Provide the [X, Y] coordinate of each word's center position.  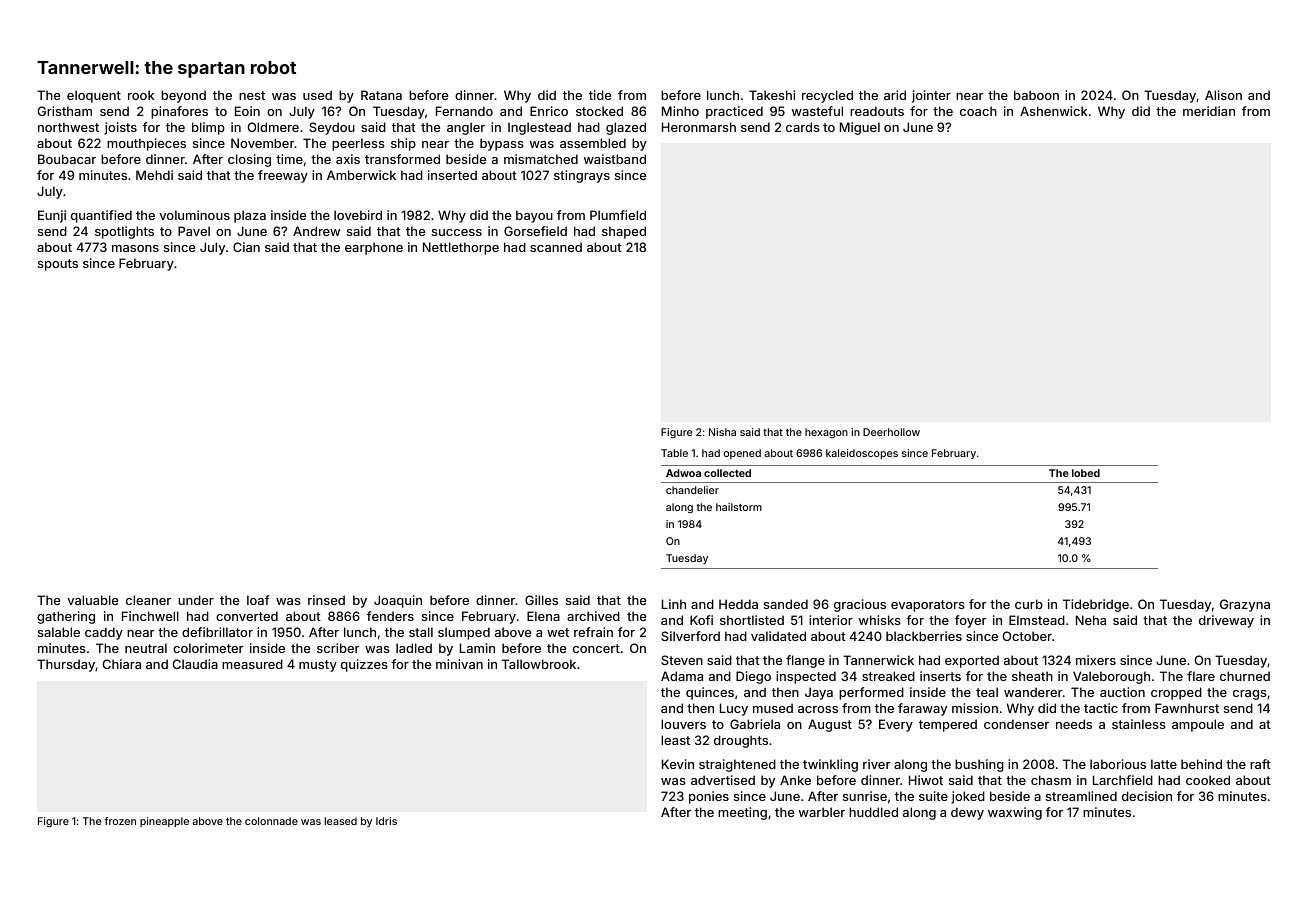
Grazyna [1245, 605]
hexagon [826, 433]
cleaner [148, 600]
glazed [626, 128]
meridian [1209, 111]
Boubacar [67, 159]
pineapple [164, 822]
